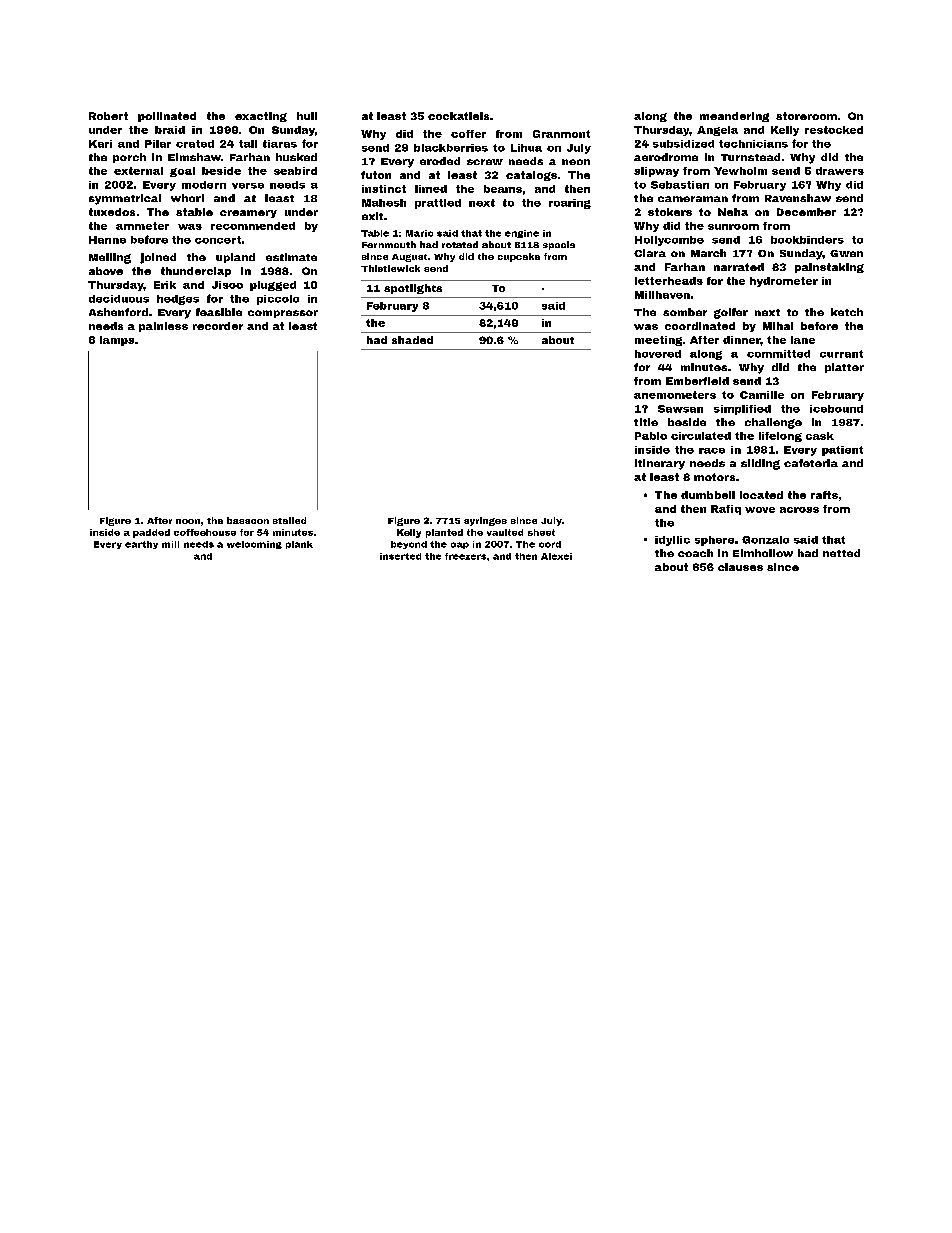 This screenshot has width=952, height=1233. Describe the element at coordinates (261, 117) in the screenshot. I see `exacting` at that location.
